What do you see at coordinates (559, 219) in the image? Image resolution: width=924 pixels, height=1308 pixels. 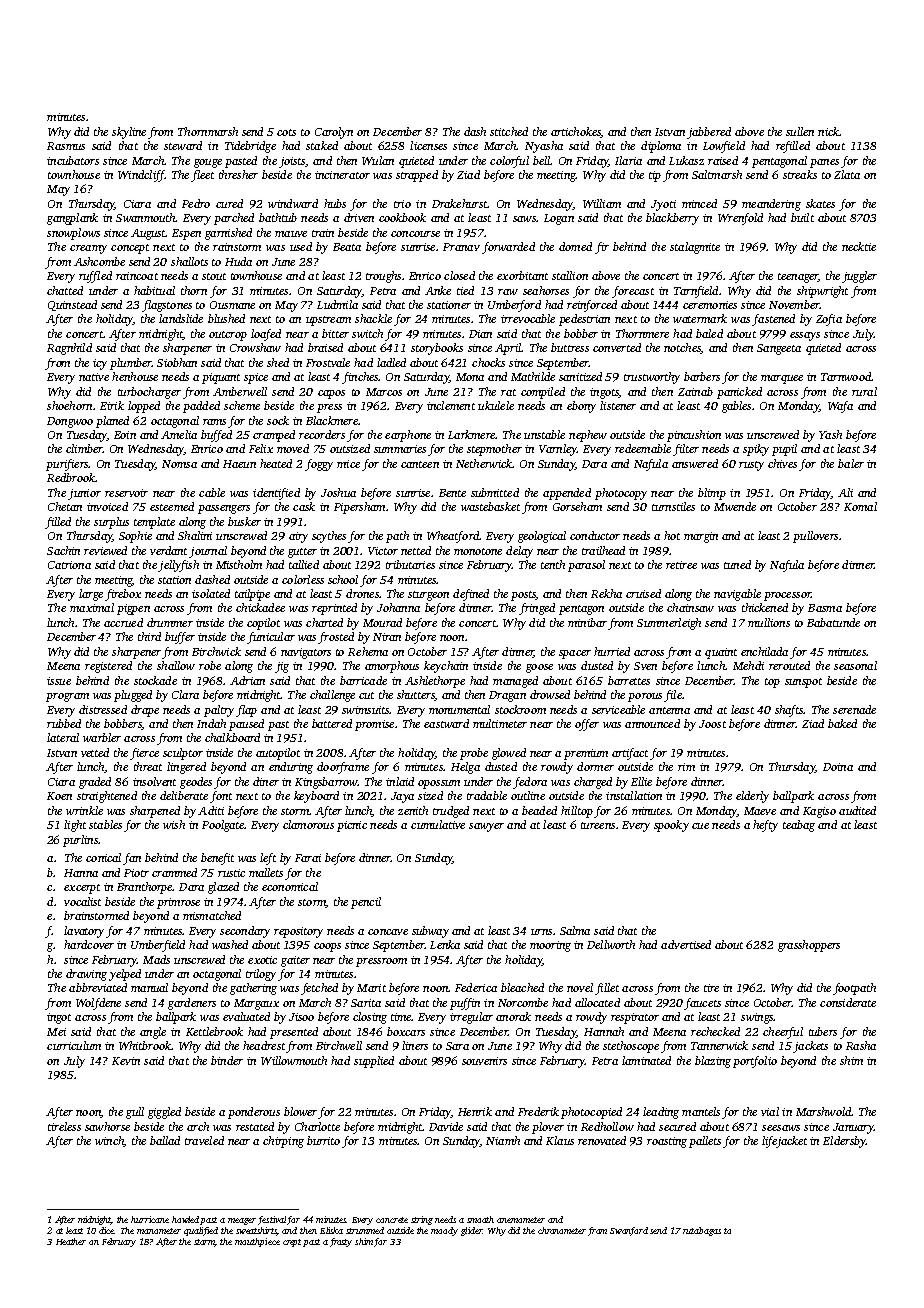 I see `Logan` at bounding box center [559, 219].
